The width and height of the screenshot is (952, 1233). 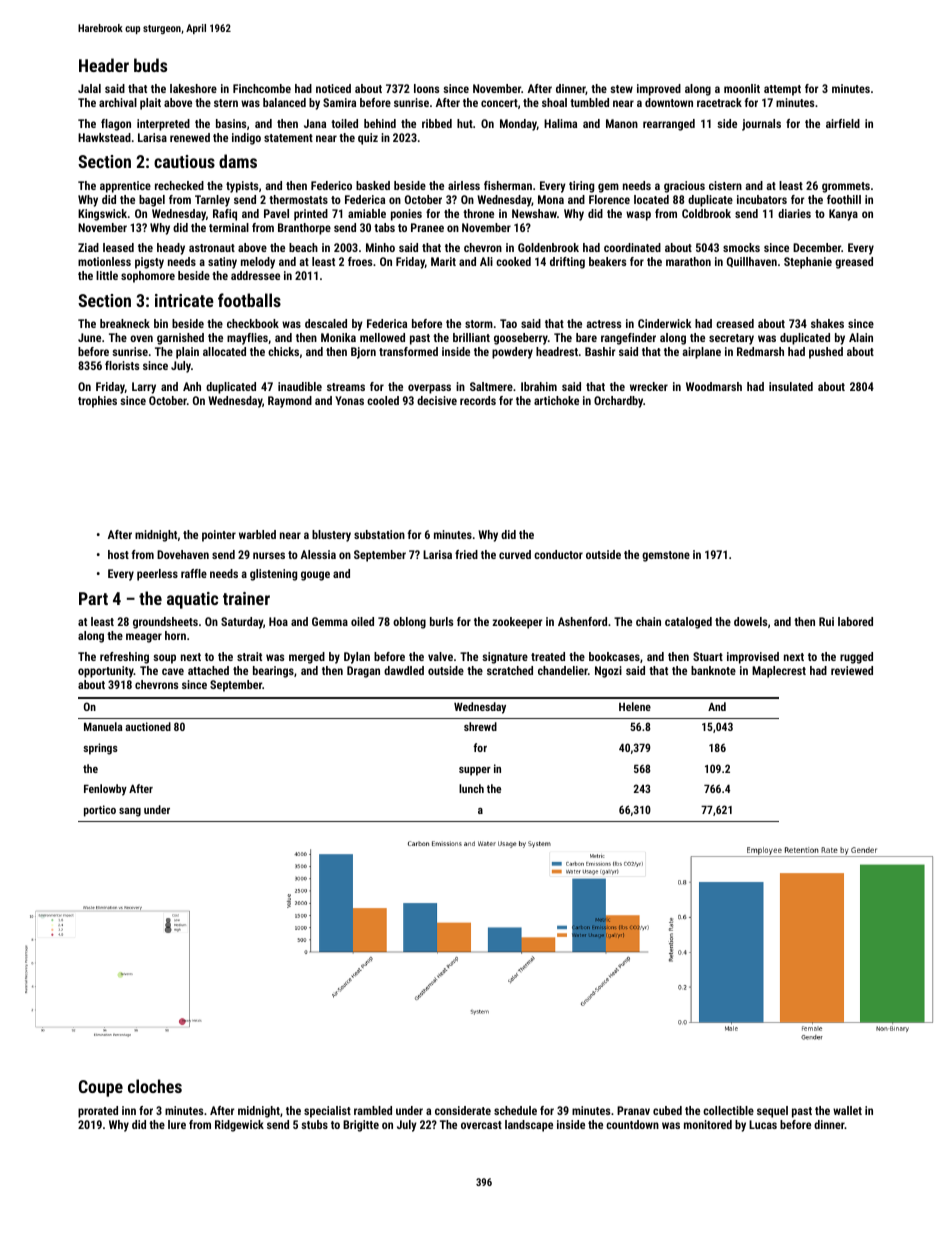 What do you see at coordinates (104, 65) in the screenshot?
I see `Header` at bounding box center [104, 65].
